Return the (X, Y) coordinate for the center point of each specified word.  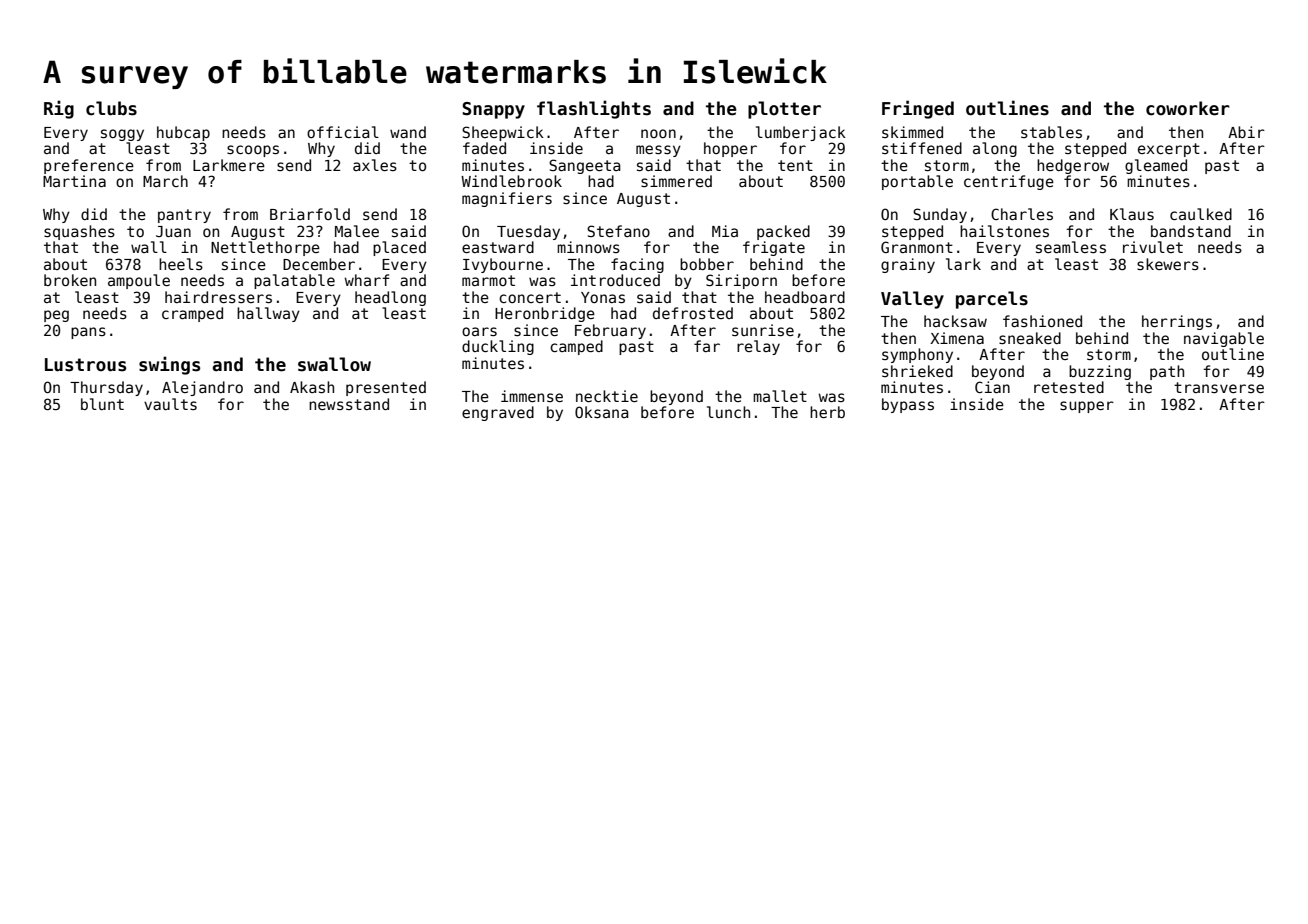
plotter (784, 110)
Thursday (106, 388)
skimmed (912, 132)
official (343, 132)
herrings (1177, 322)
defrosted (693, 313)
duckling (498, 347)
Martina (74, 181)
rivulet (1153, 247)
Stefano (618, 231)
